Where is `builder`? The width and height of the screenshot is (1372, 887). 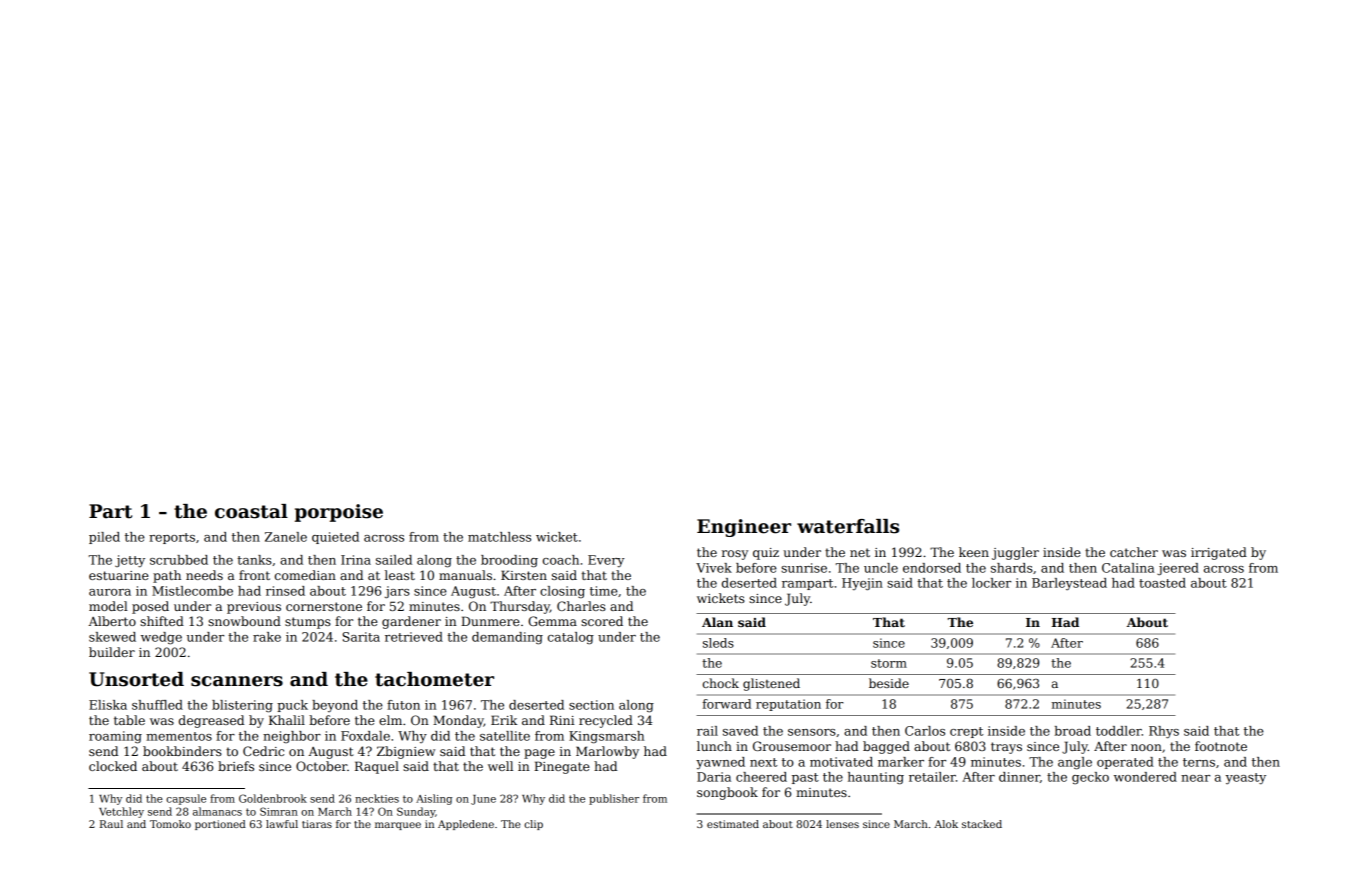 builder is located at coordinates (112, 652).
